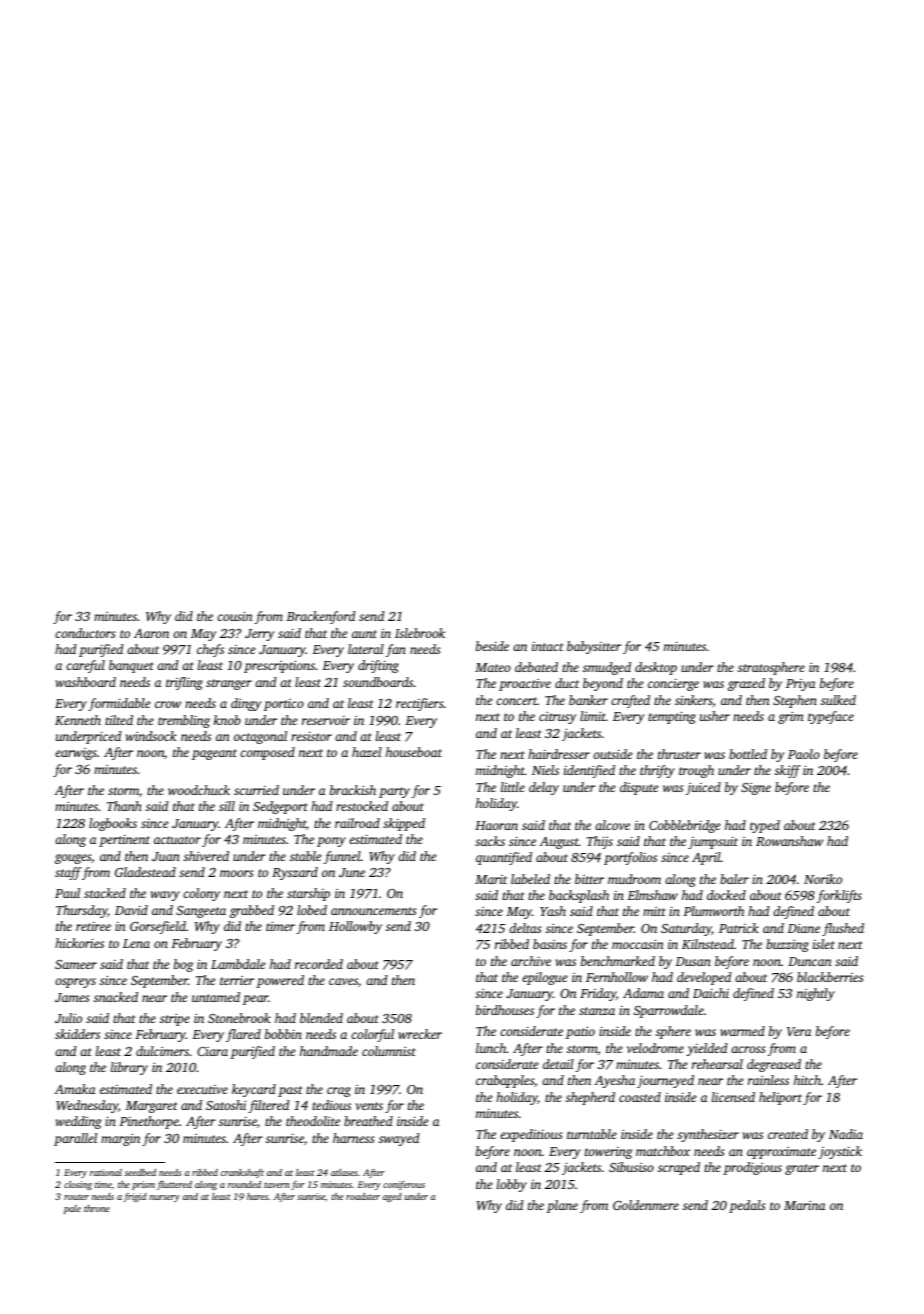  What do you see at coordinates (717, 1064) in the screenshot?
I see `rehearsal` at bounding box center [717, 1064].
